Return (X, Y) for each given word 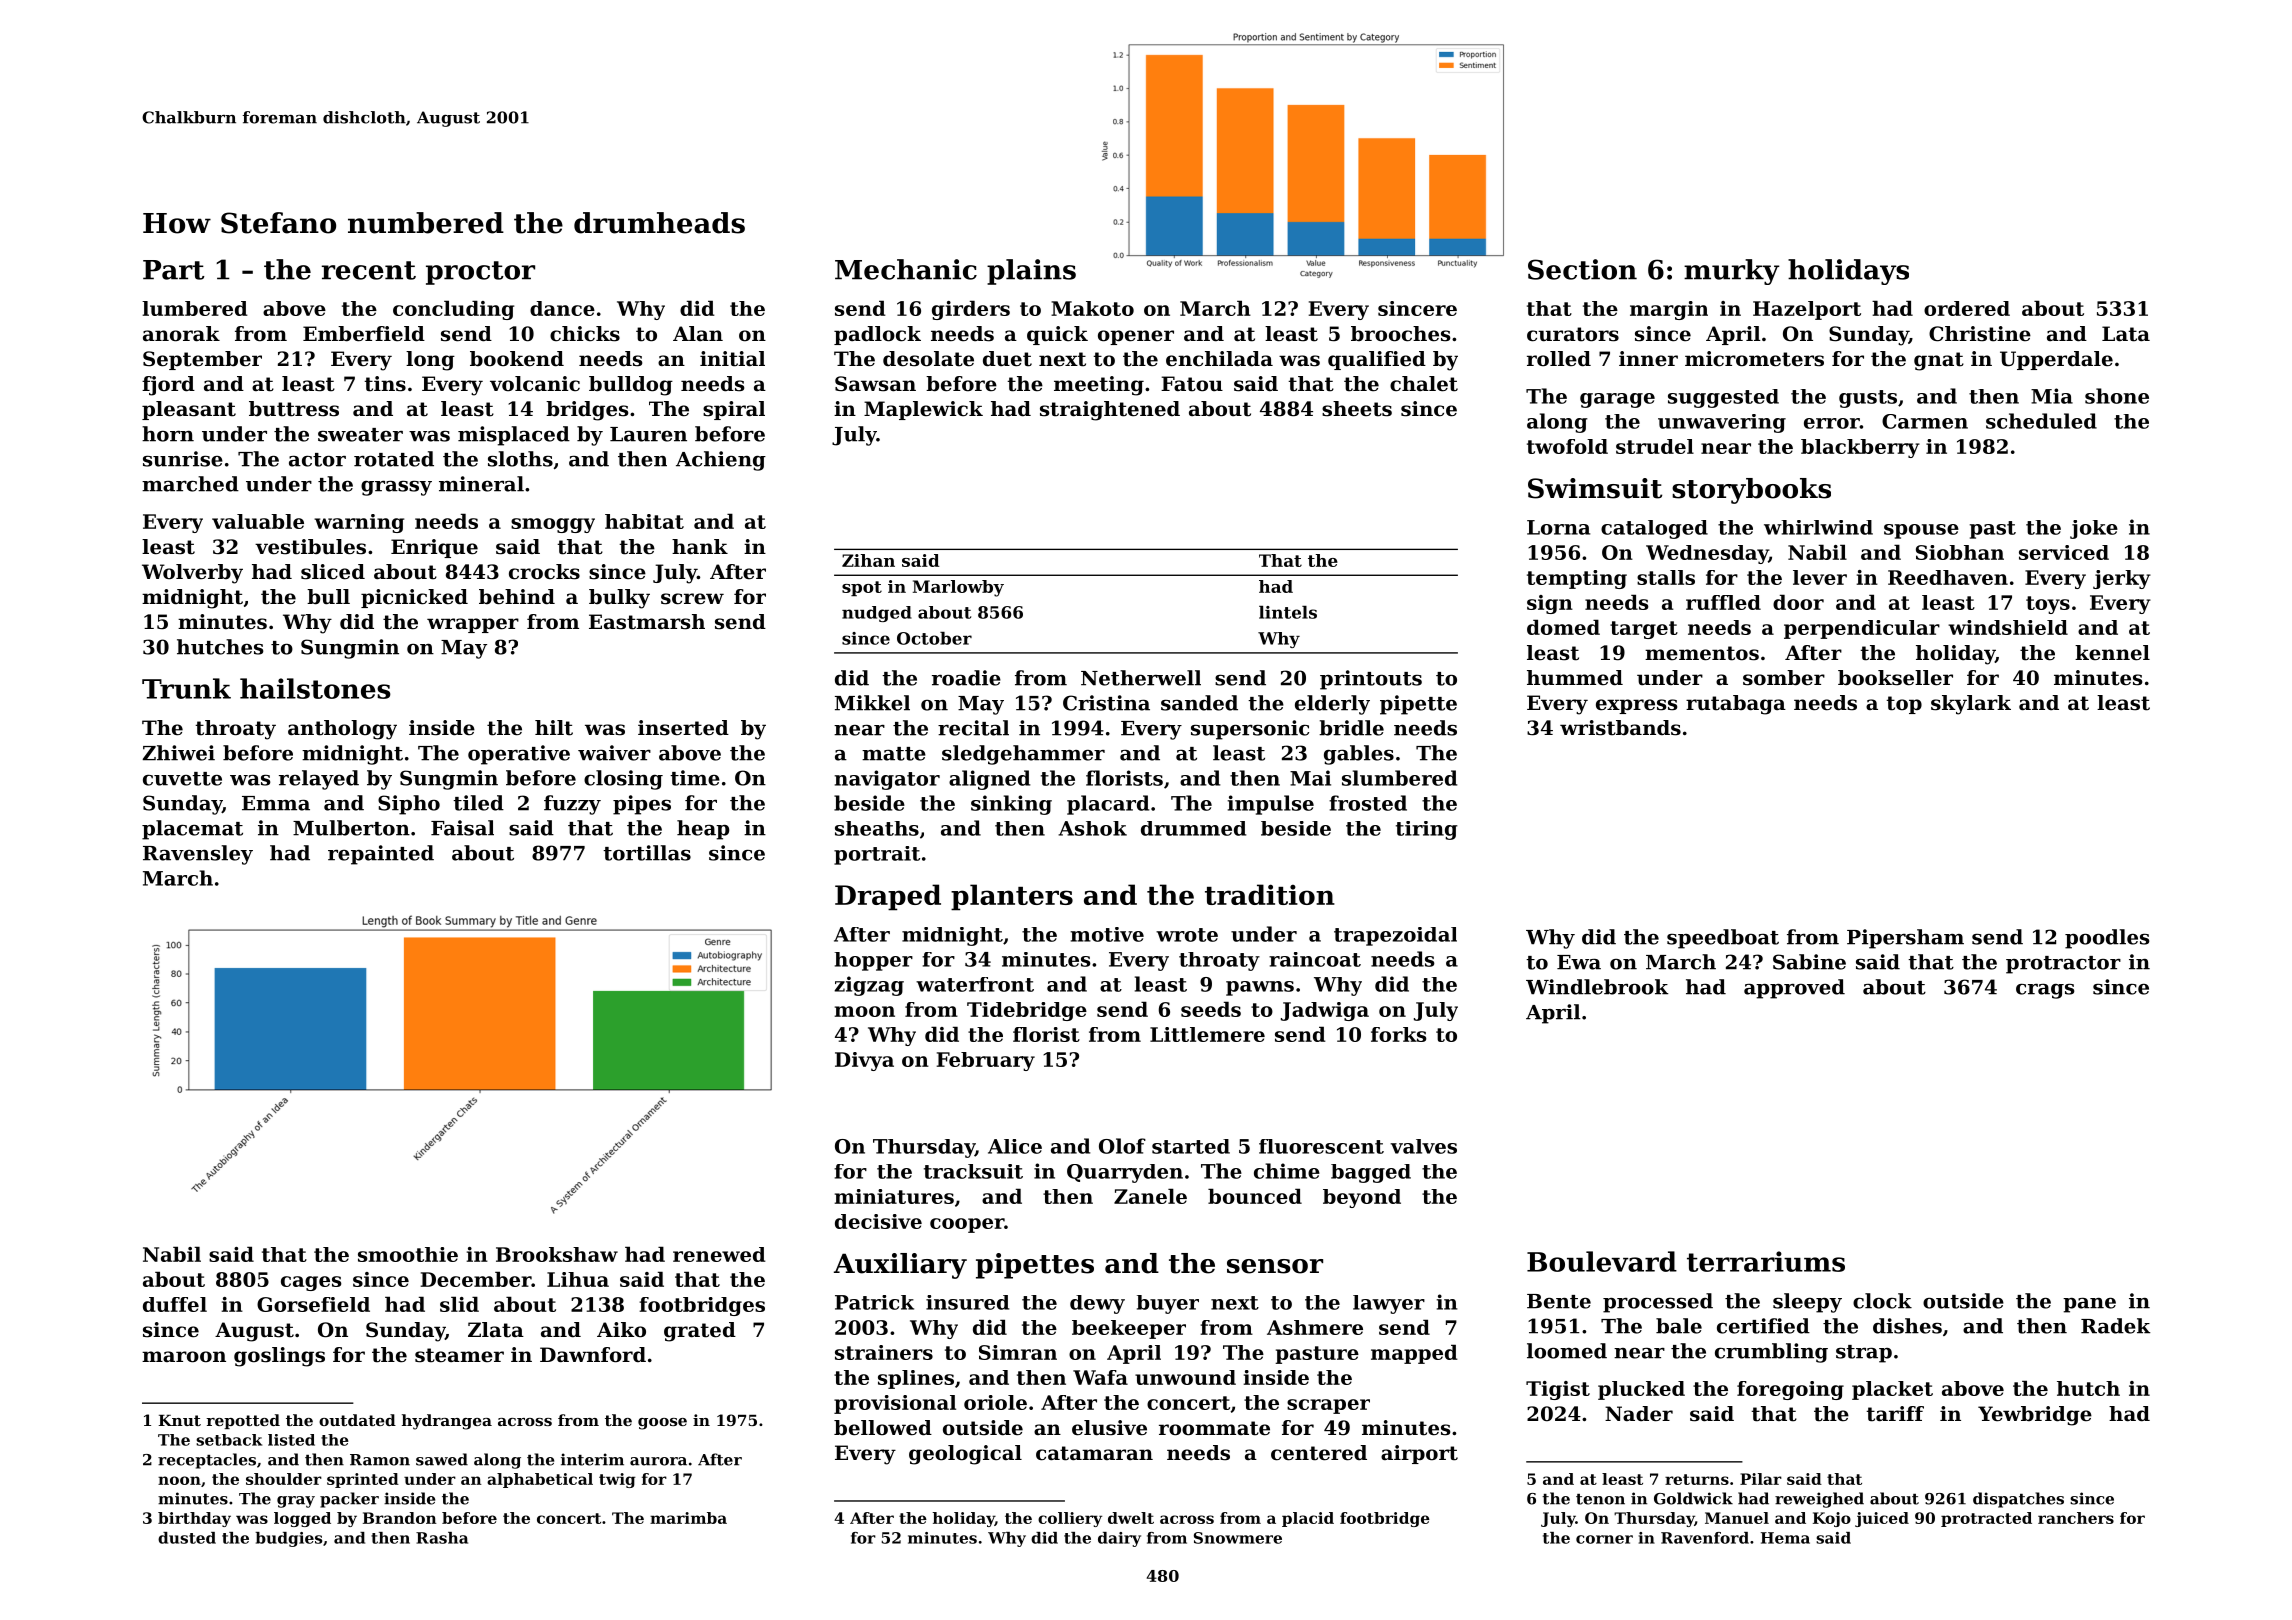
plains (1031, 272)
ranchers (2076, 1518)
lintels (1288, 612)
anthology (342, 730)
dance (562, 308)
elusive (1109, 1428)
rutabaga (1736, 705)
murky (1732, 272)
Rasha (442, 1538)
